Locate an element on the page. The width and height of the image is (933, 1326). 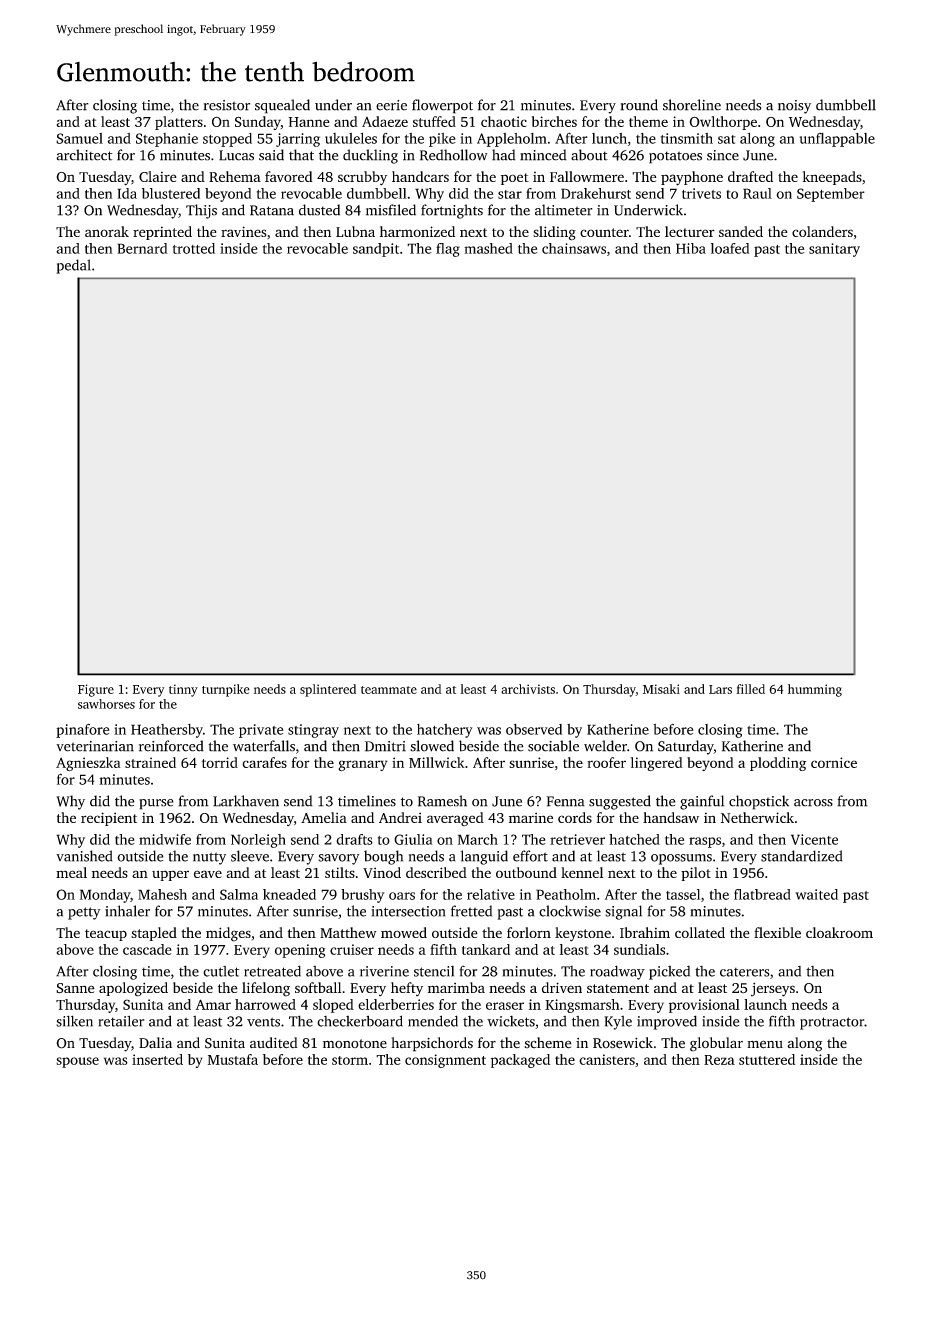
archivists is located at coordinates (528, 689).
